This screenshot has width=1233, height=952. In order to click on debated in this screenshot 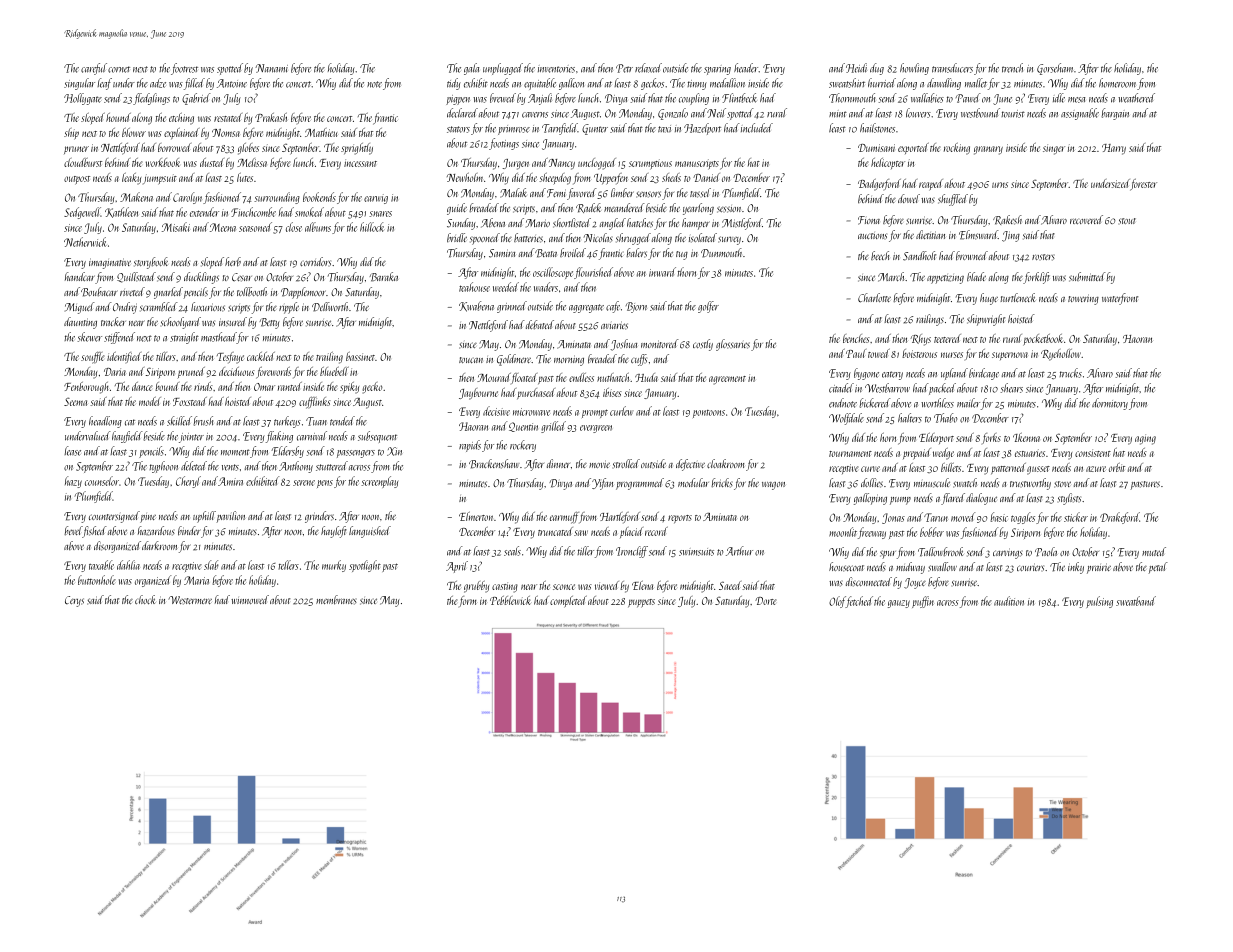, I will do `click(540, 325)`.
